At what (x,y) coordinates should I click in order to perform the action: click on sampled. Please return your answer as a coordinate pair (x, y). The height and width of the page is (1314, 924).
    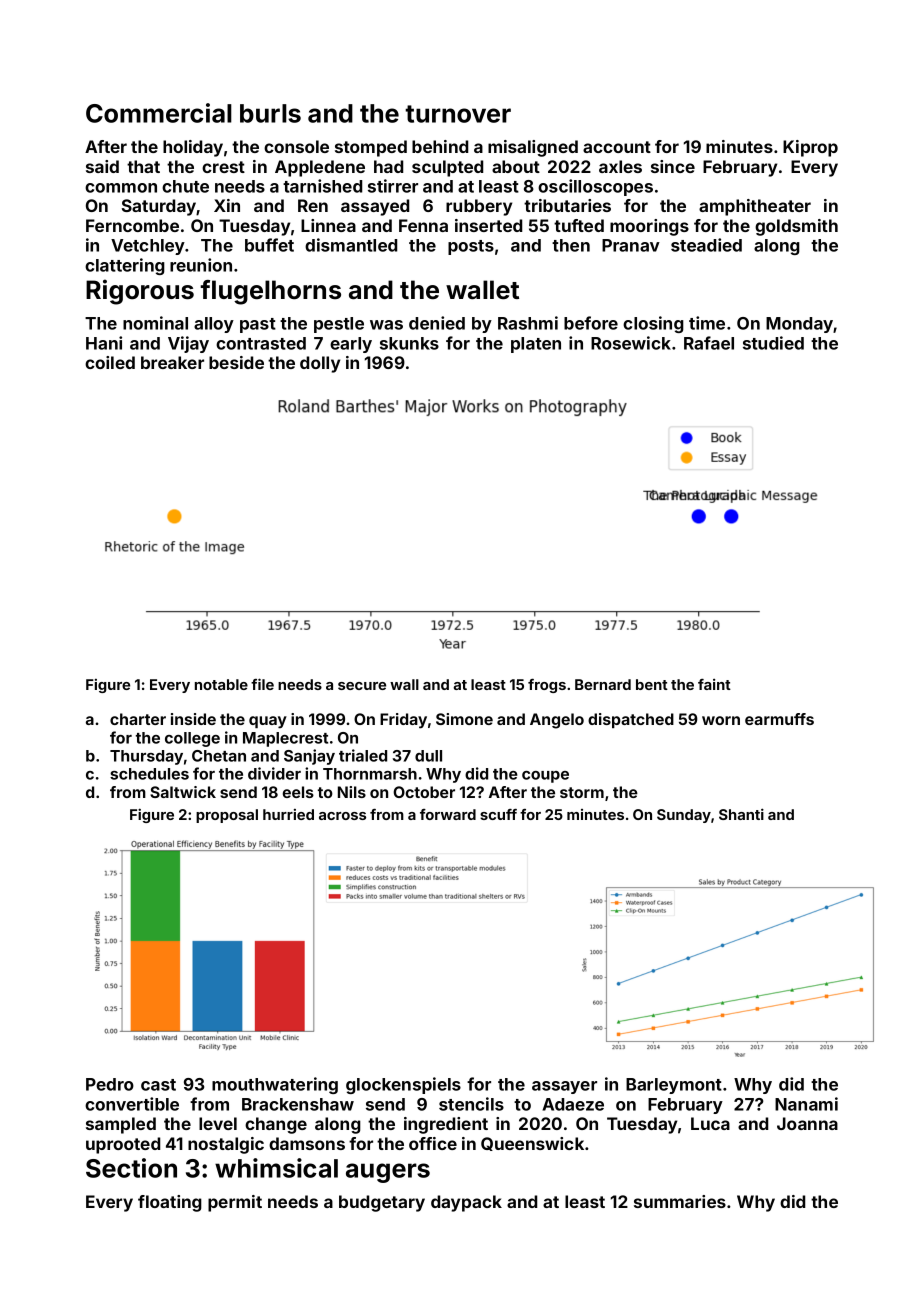
    Looking at the image, I should click on (121, 1125).
